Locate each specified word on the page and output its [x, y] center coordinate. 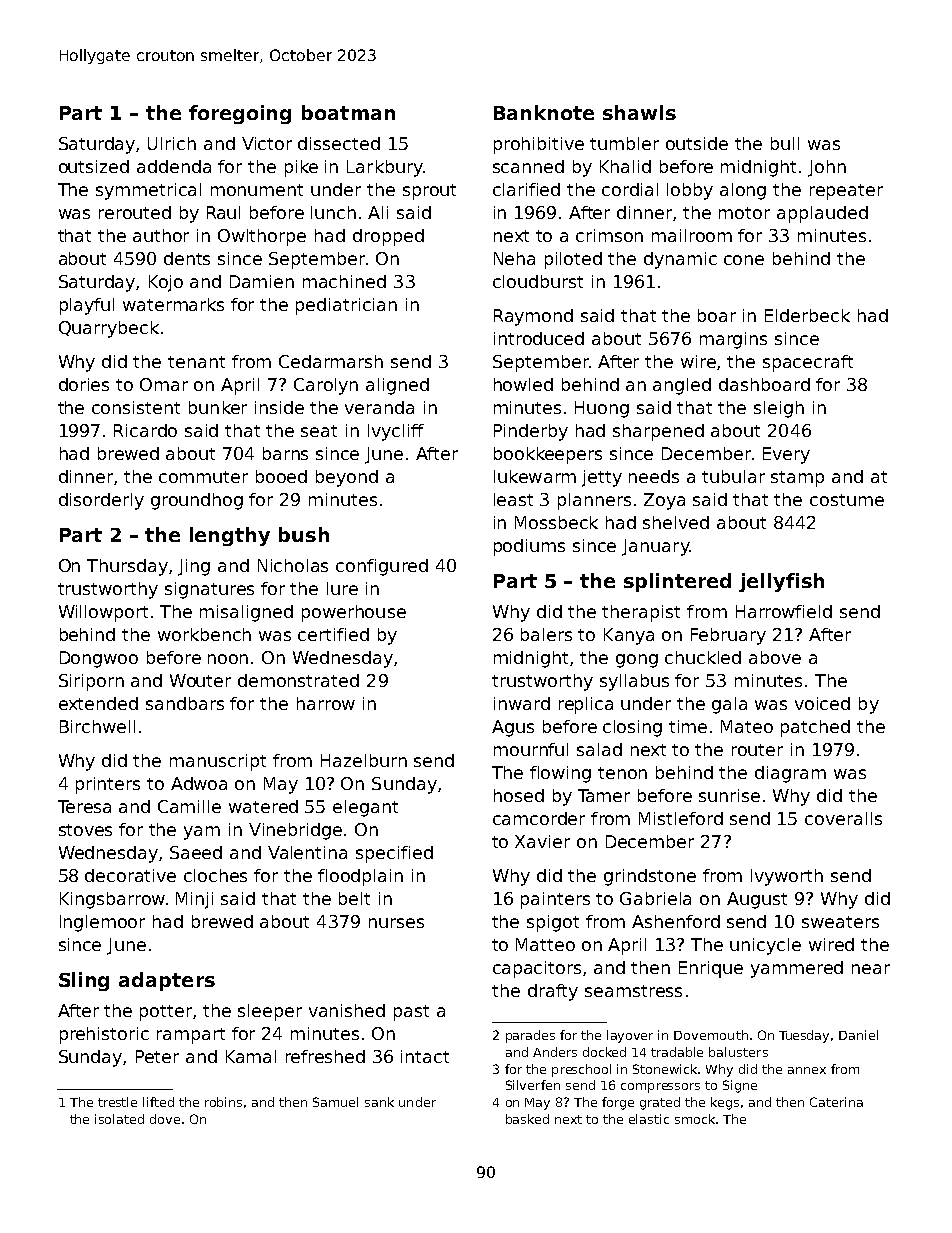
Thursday [128, 567]
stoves [85, 830]
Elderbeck [807, 315]
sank [379, 1102]
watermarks [173, 304]
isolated [119, 1119]
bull [785, 143]
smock [695, 1119]
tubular [733, 476]
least [513, 499]
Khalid [625, 166]
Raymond [533, 317]
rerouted [135, 212]
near [871, 969]
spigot [553, 923]
